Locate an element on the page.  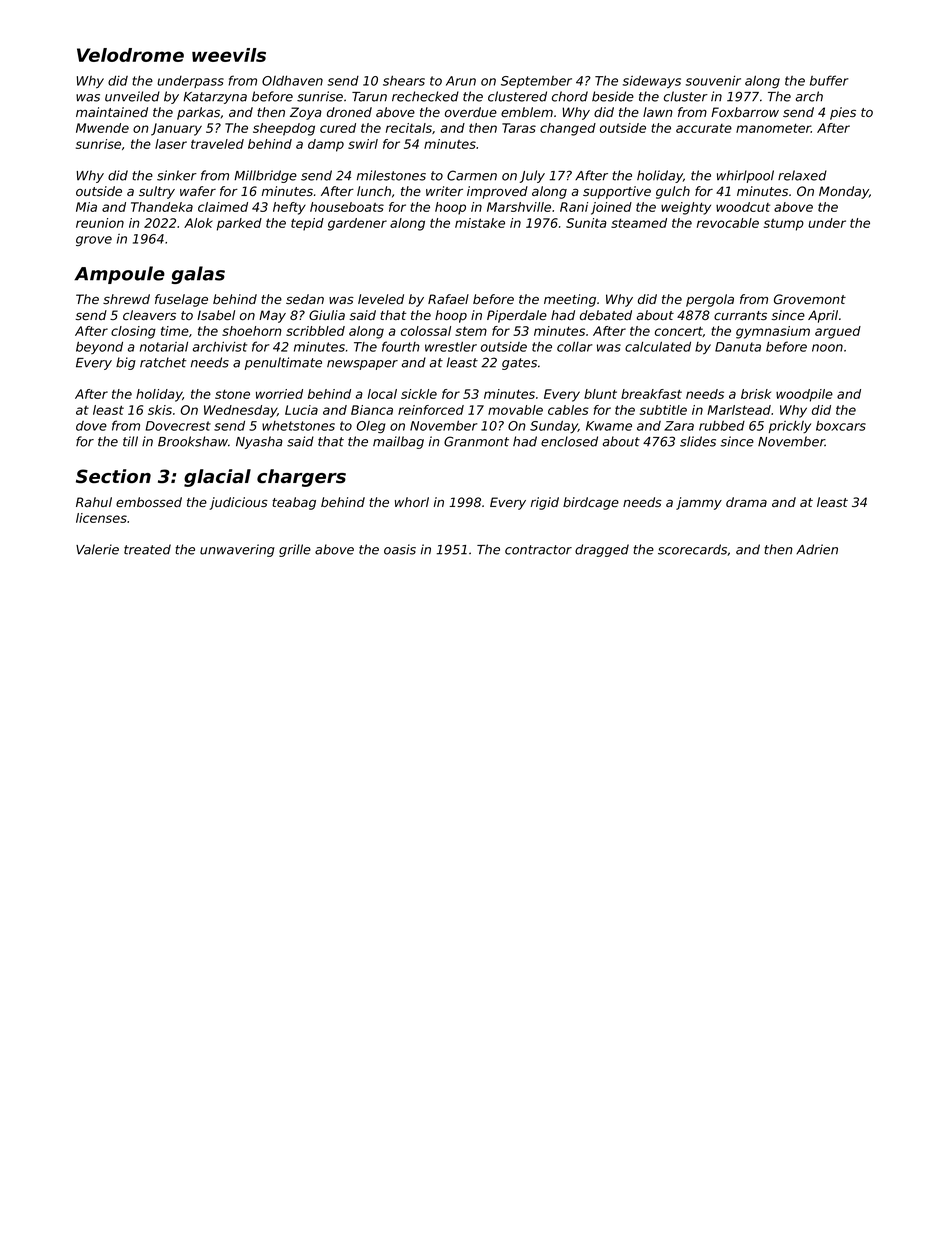
Monday is located at coordinates (844, 192).
